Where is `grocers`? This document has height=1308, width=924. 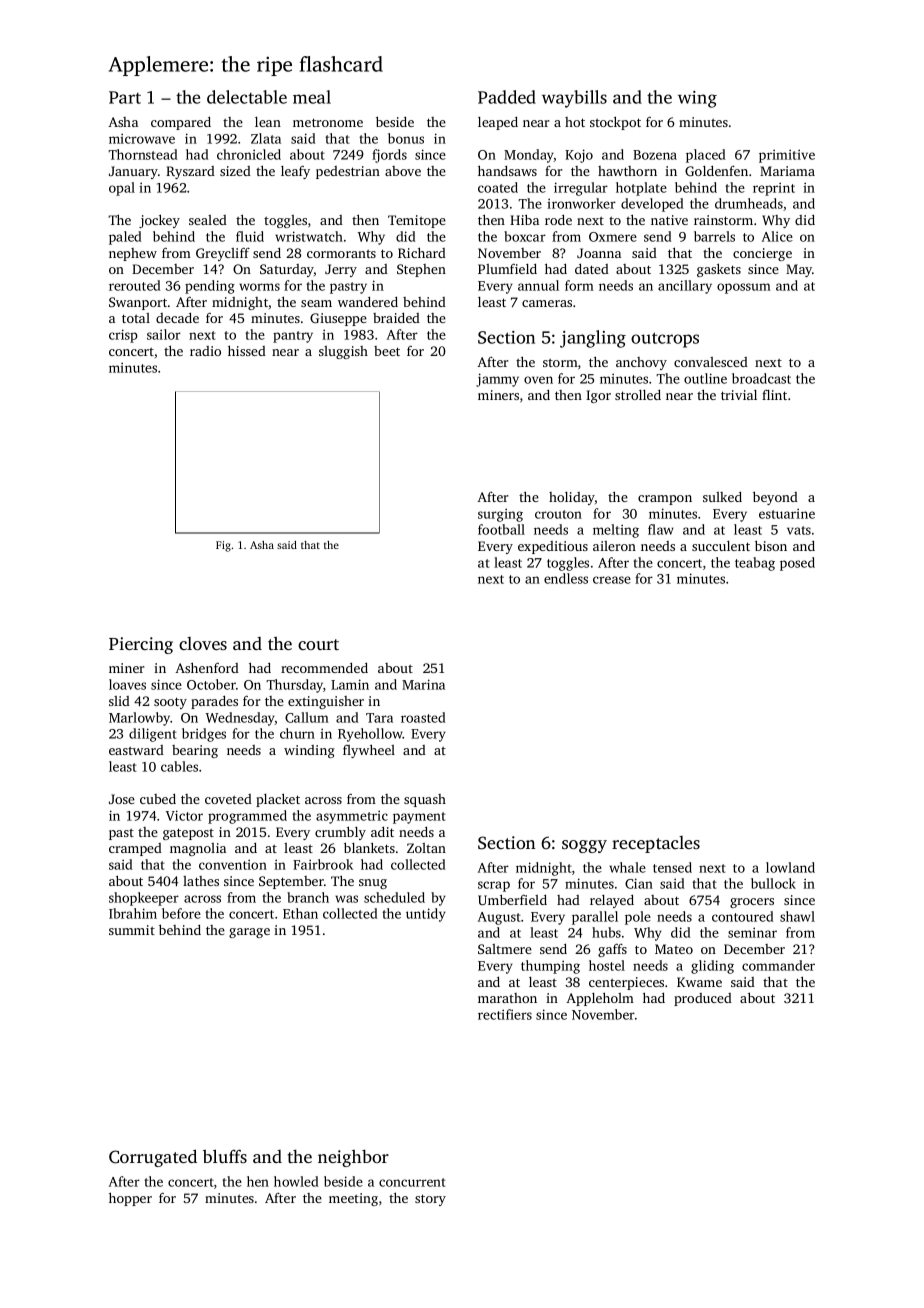
grocers is located at coordinates (752, 903).
